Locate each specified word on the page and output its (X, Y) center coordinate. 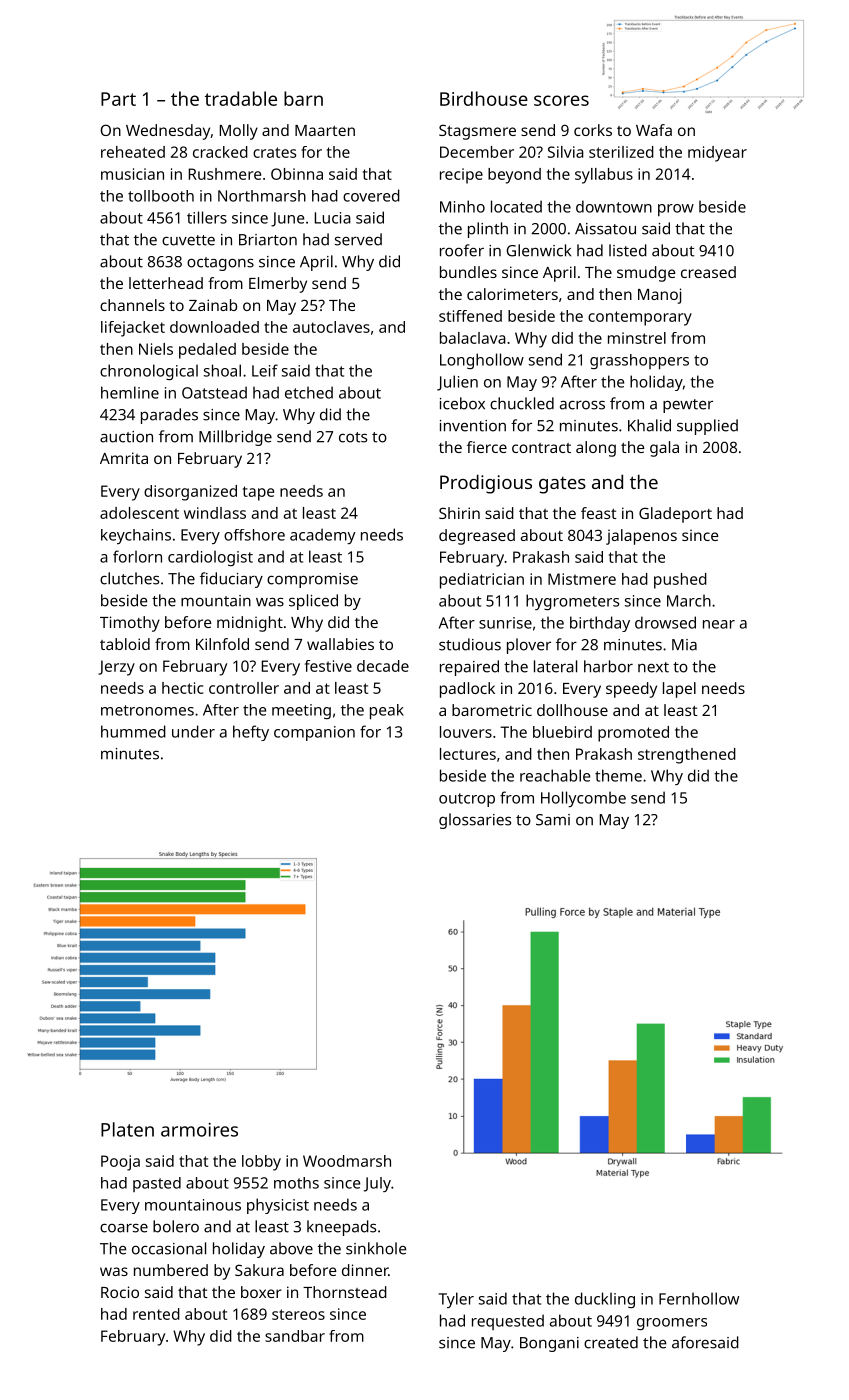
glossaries (475, 821)
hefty (251, 733)
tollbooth (161, 196)
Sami (553, 820)
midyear (717, 154)
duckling (605, 1300)
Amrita (124, 458)
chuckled (522, 403)
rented (156, 1314)
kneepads (341, 1228)
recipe (461, 176)
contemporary (640, 318)
